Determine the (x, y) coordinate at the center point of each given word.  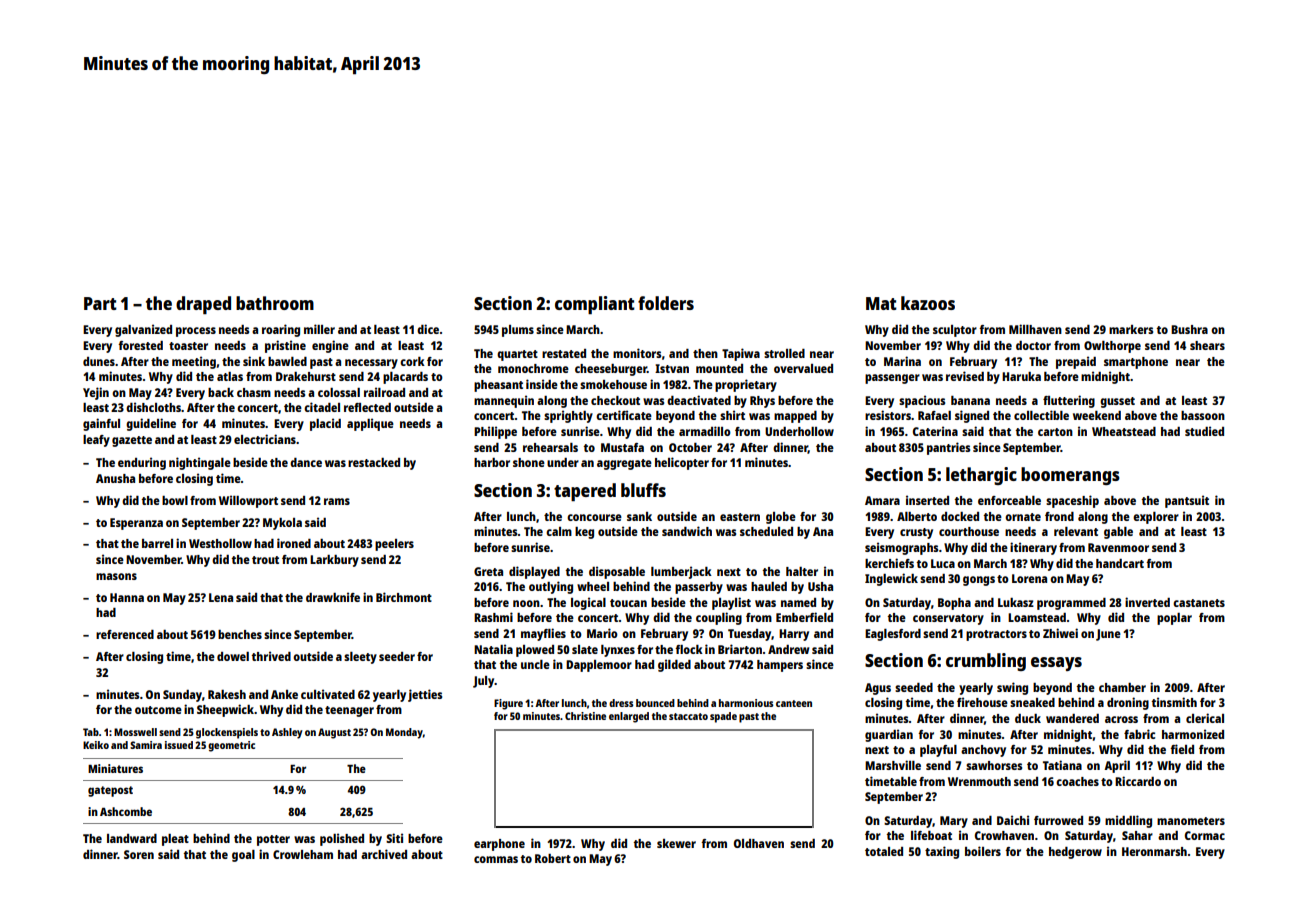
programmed (1071, 604)
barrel (157, 543)
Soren (139, 854)
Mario (602, 633)
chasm (254, 392)
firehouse (982, 702)
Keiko (96, 745)
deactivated (699, 400)
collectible (1041, 415)
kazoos (928, 303)
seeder (397, 656)
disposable (617, 572)
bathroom (275, 303)
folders (666, 303)
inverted (1147, 602)
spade (723, 717)
